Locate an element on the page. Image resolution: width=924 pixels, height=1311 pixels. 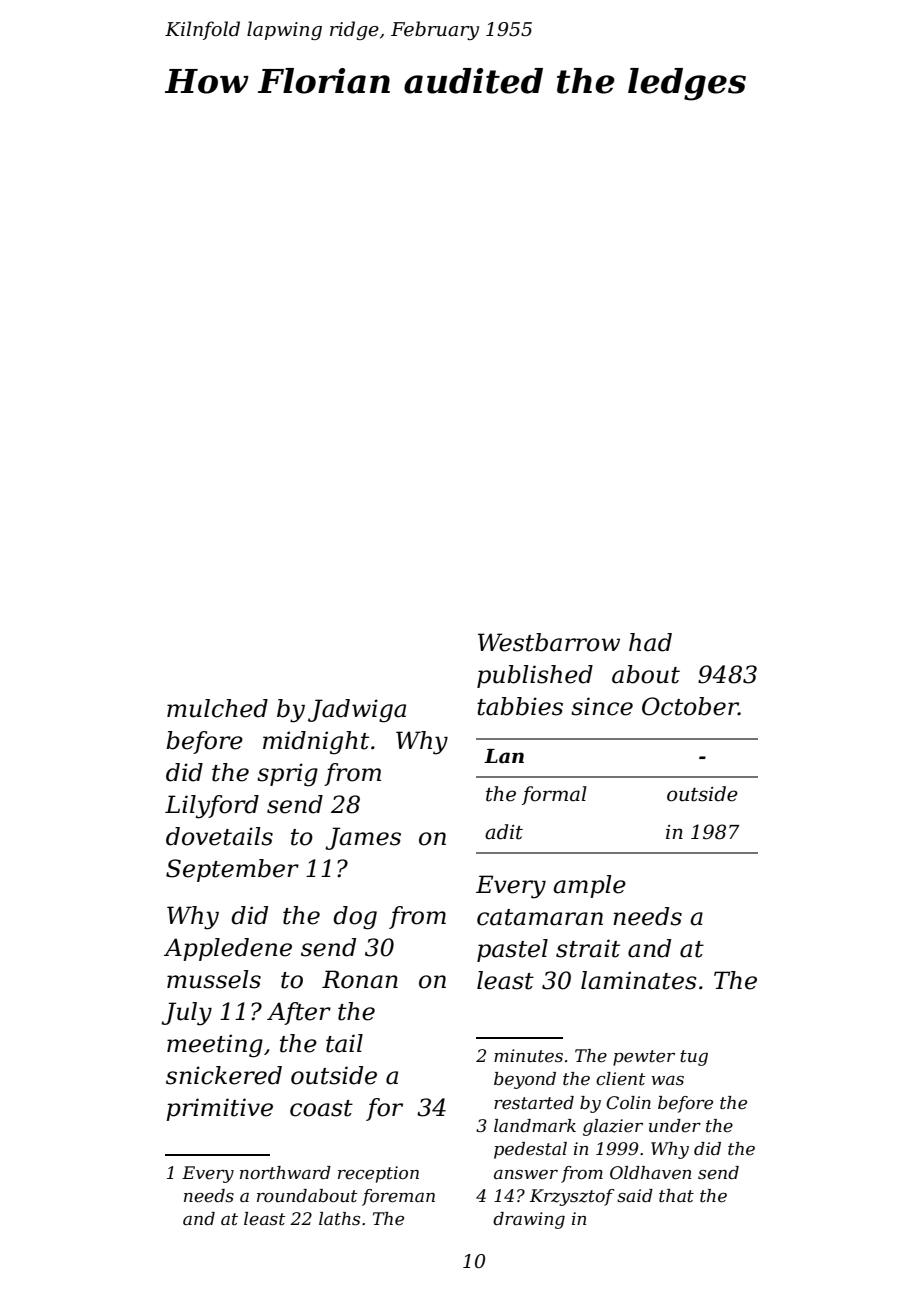
September is located at coordinates (232, 870).
